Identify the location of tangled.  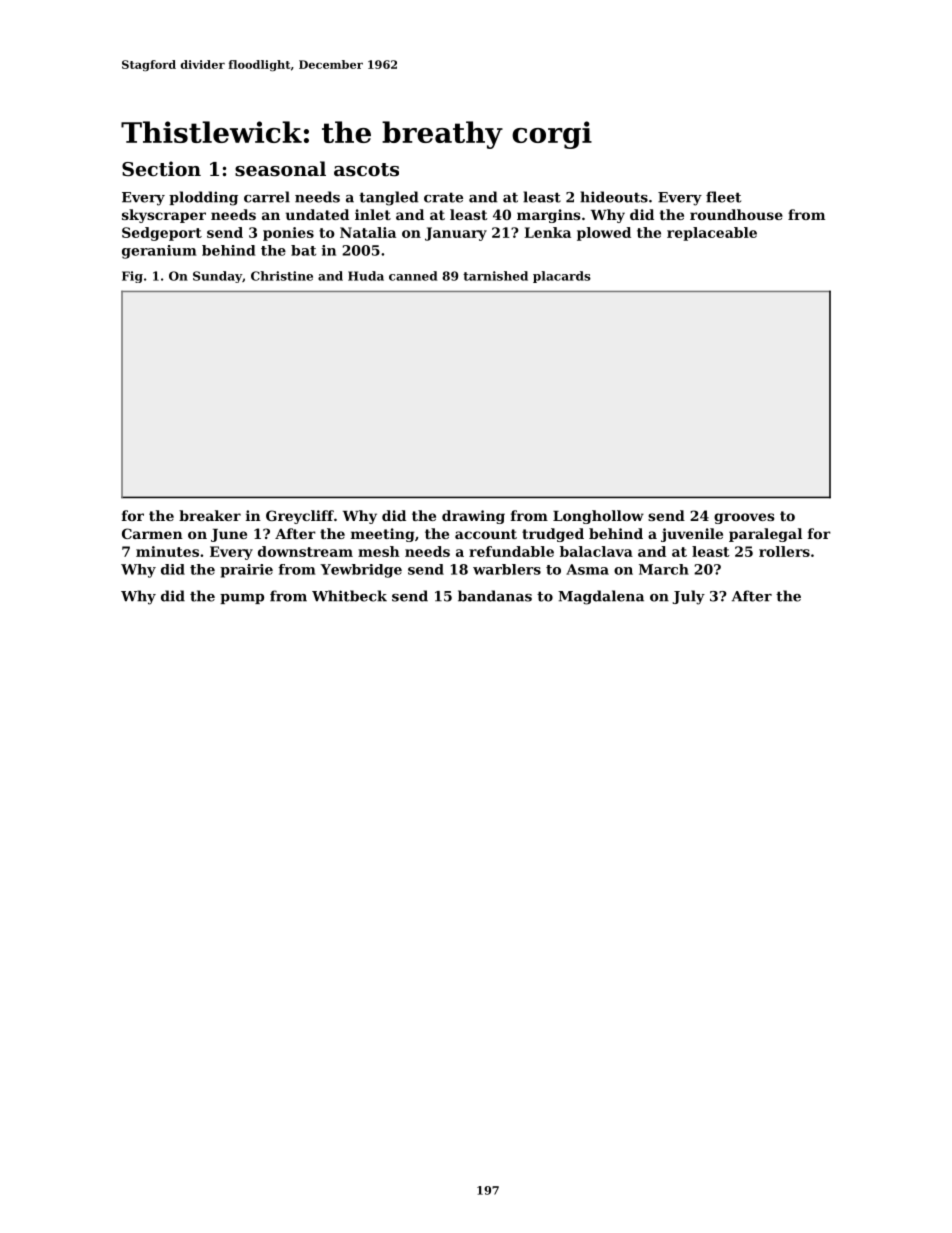
(389, 198).
